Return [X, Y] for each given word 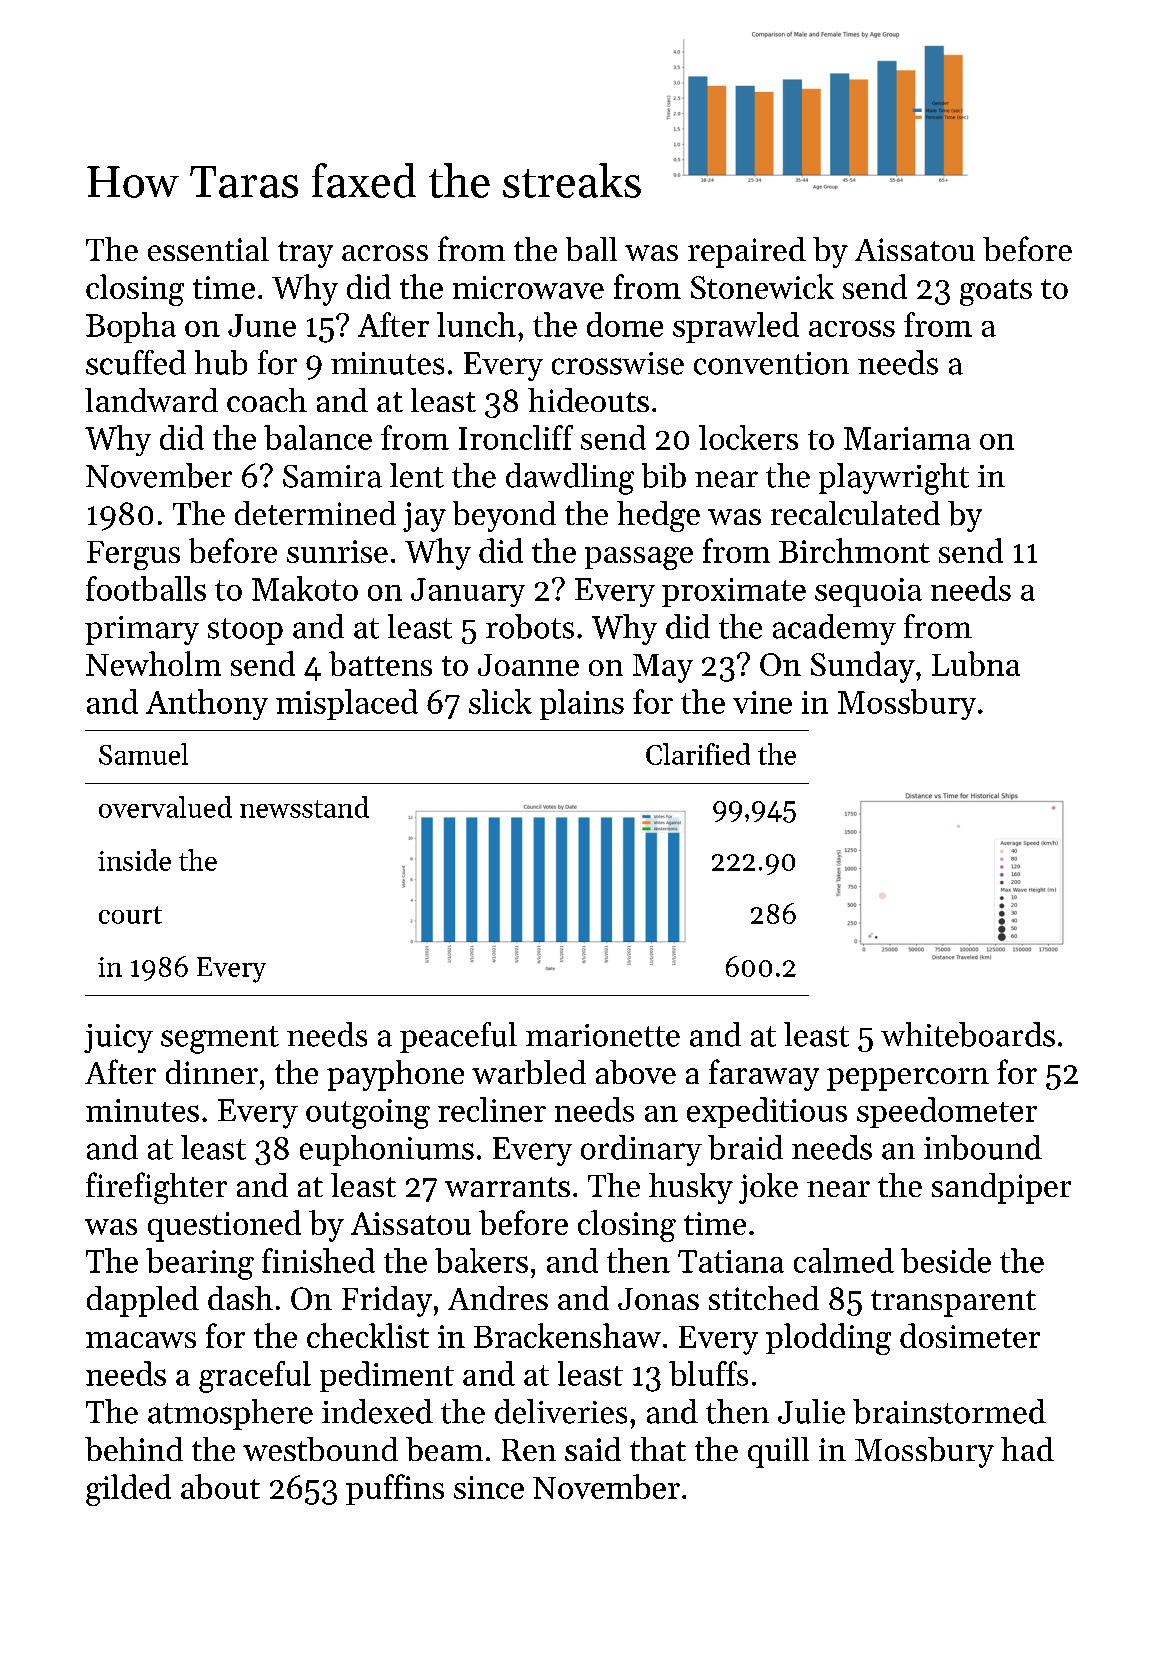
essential [208, 249]
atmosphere [230, 1414]
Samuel [143, 754]
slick [500, 701]
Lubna [976, 663]
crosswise [618, 363]
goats [996, 292]
